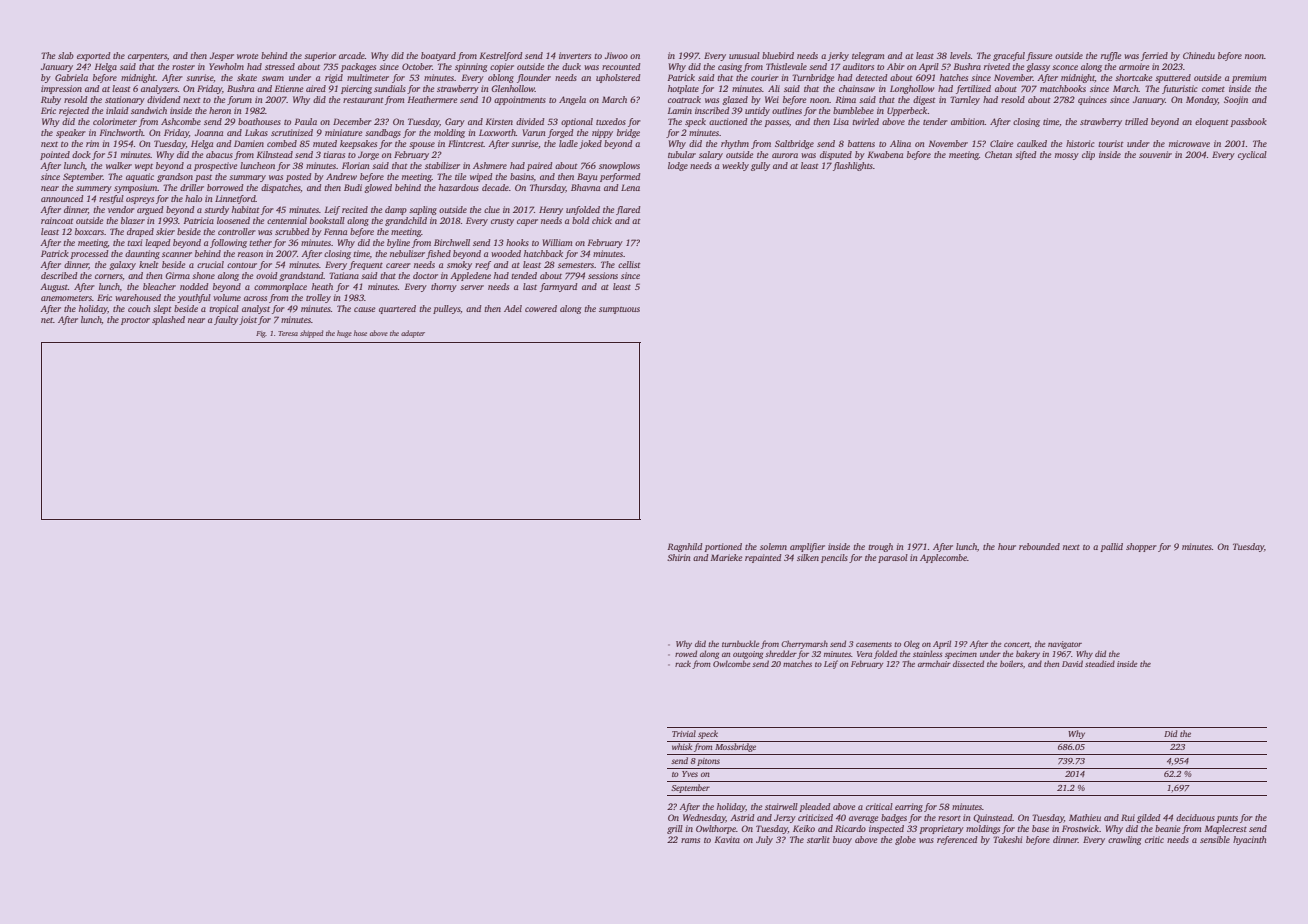 This document has height=924, width=1308. Describe the element at coordinates (727, 557) in the document. I see `Marieke` at that location.
